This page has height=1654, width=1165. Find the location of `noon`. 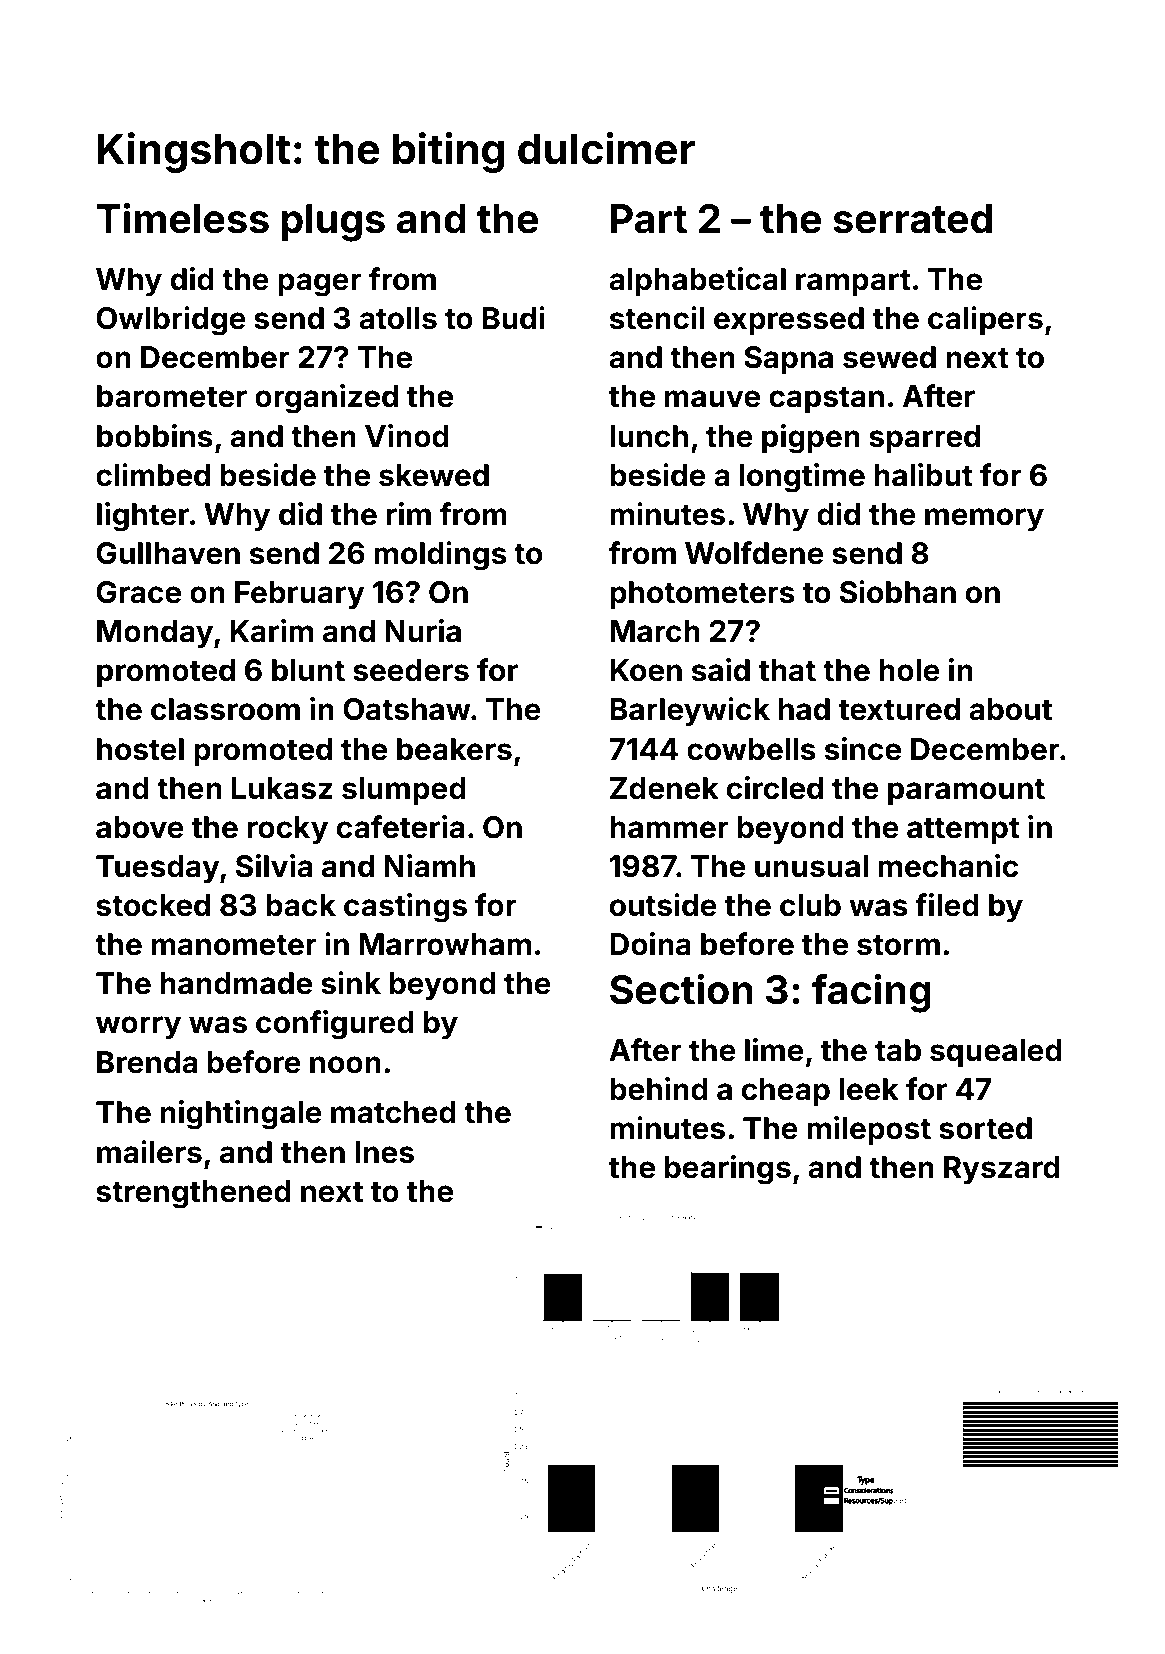

noon is located at coordinates (345, 1065).
